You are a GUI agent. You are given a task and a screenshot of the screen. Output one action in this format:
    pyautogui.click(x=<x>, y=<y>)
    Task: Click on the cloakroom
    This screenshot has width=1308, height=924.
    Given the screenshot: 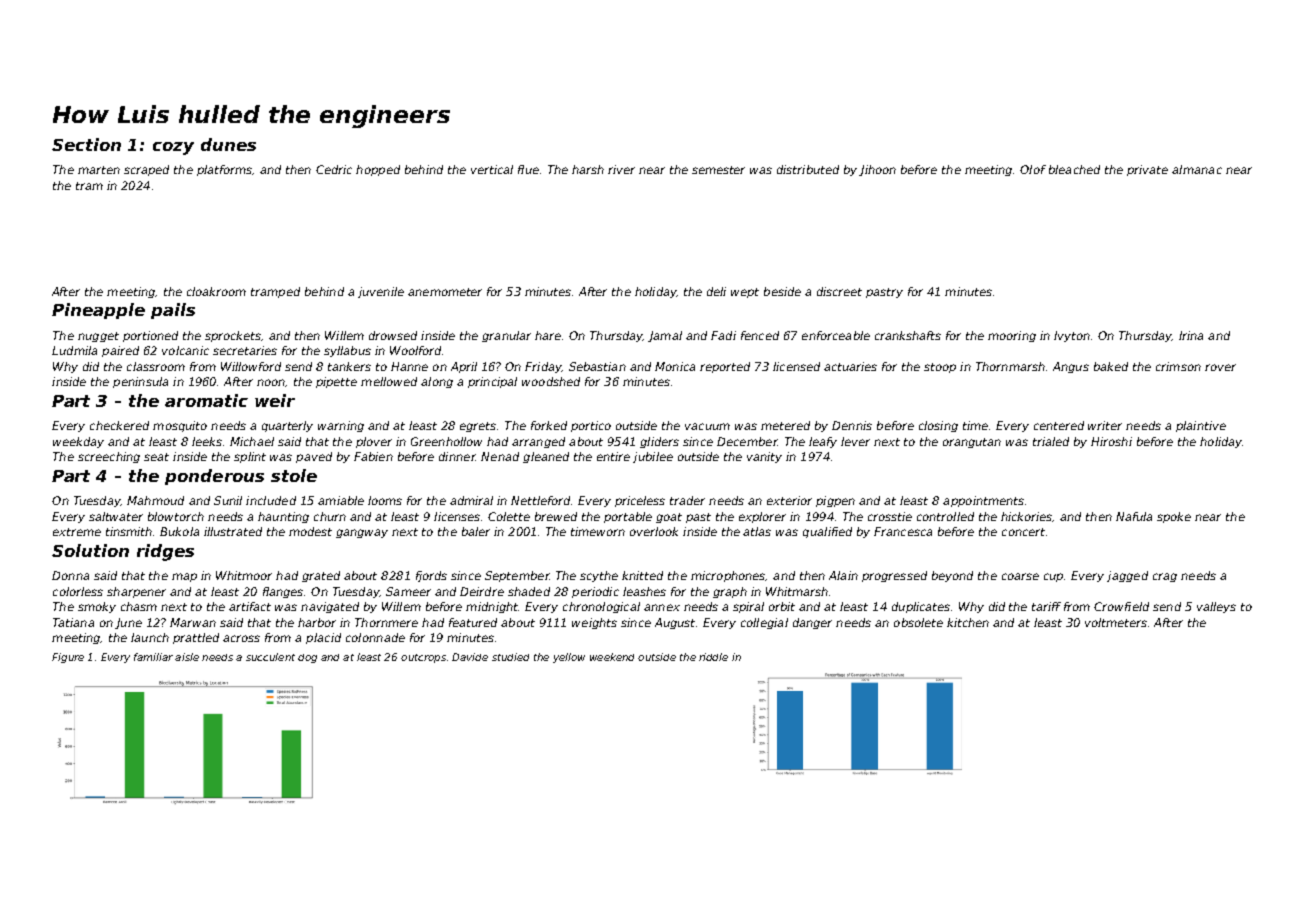 What is the action you would take?
    pyautogui.click(x=216, y=291)
